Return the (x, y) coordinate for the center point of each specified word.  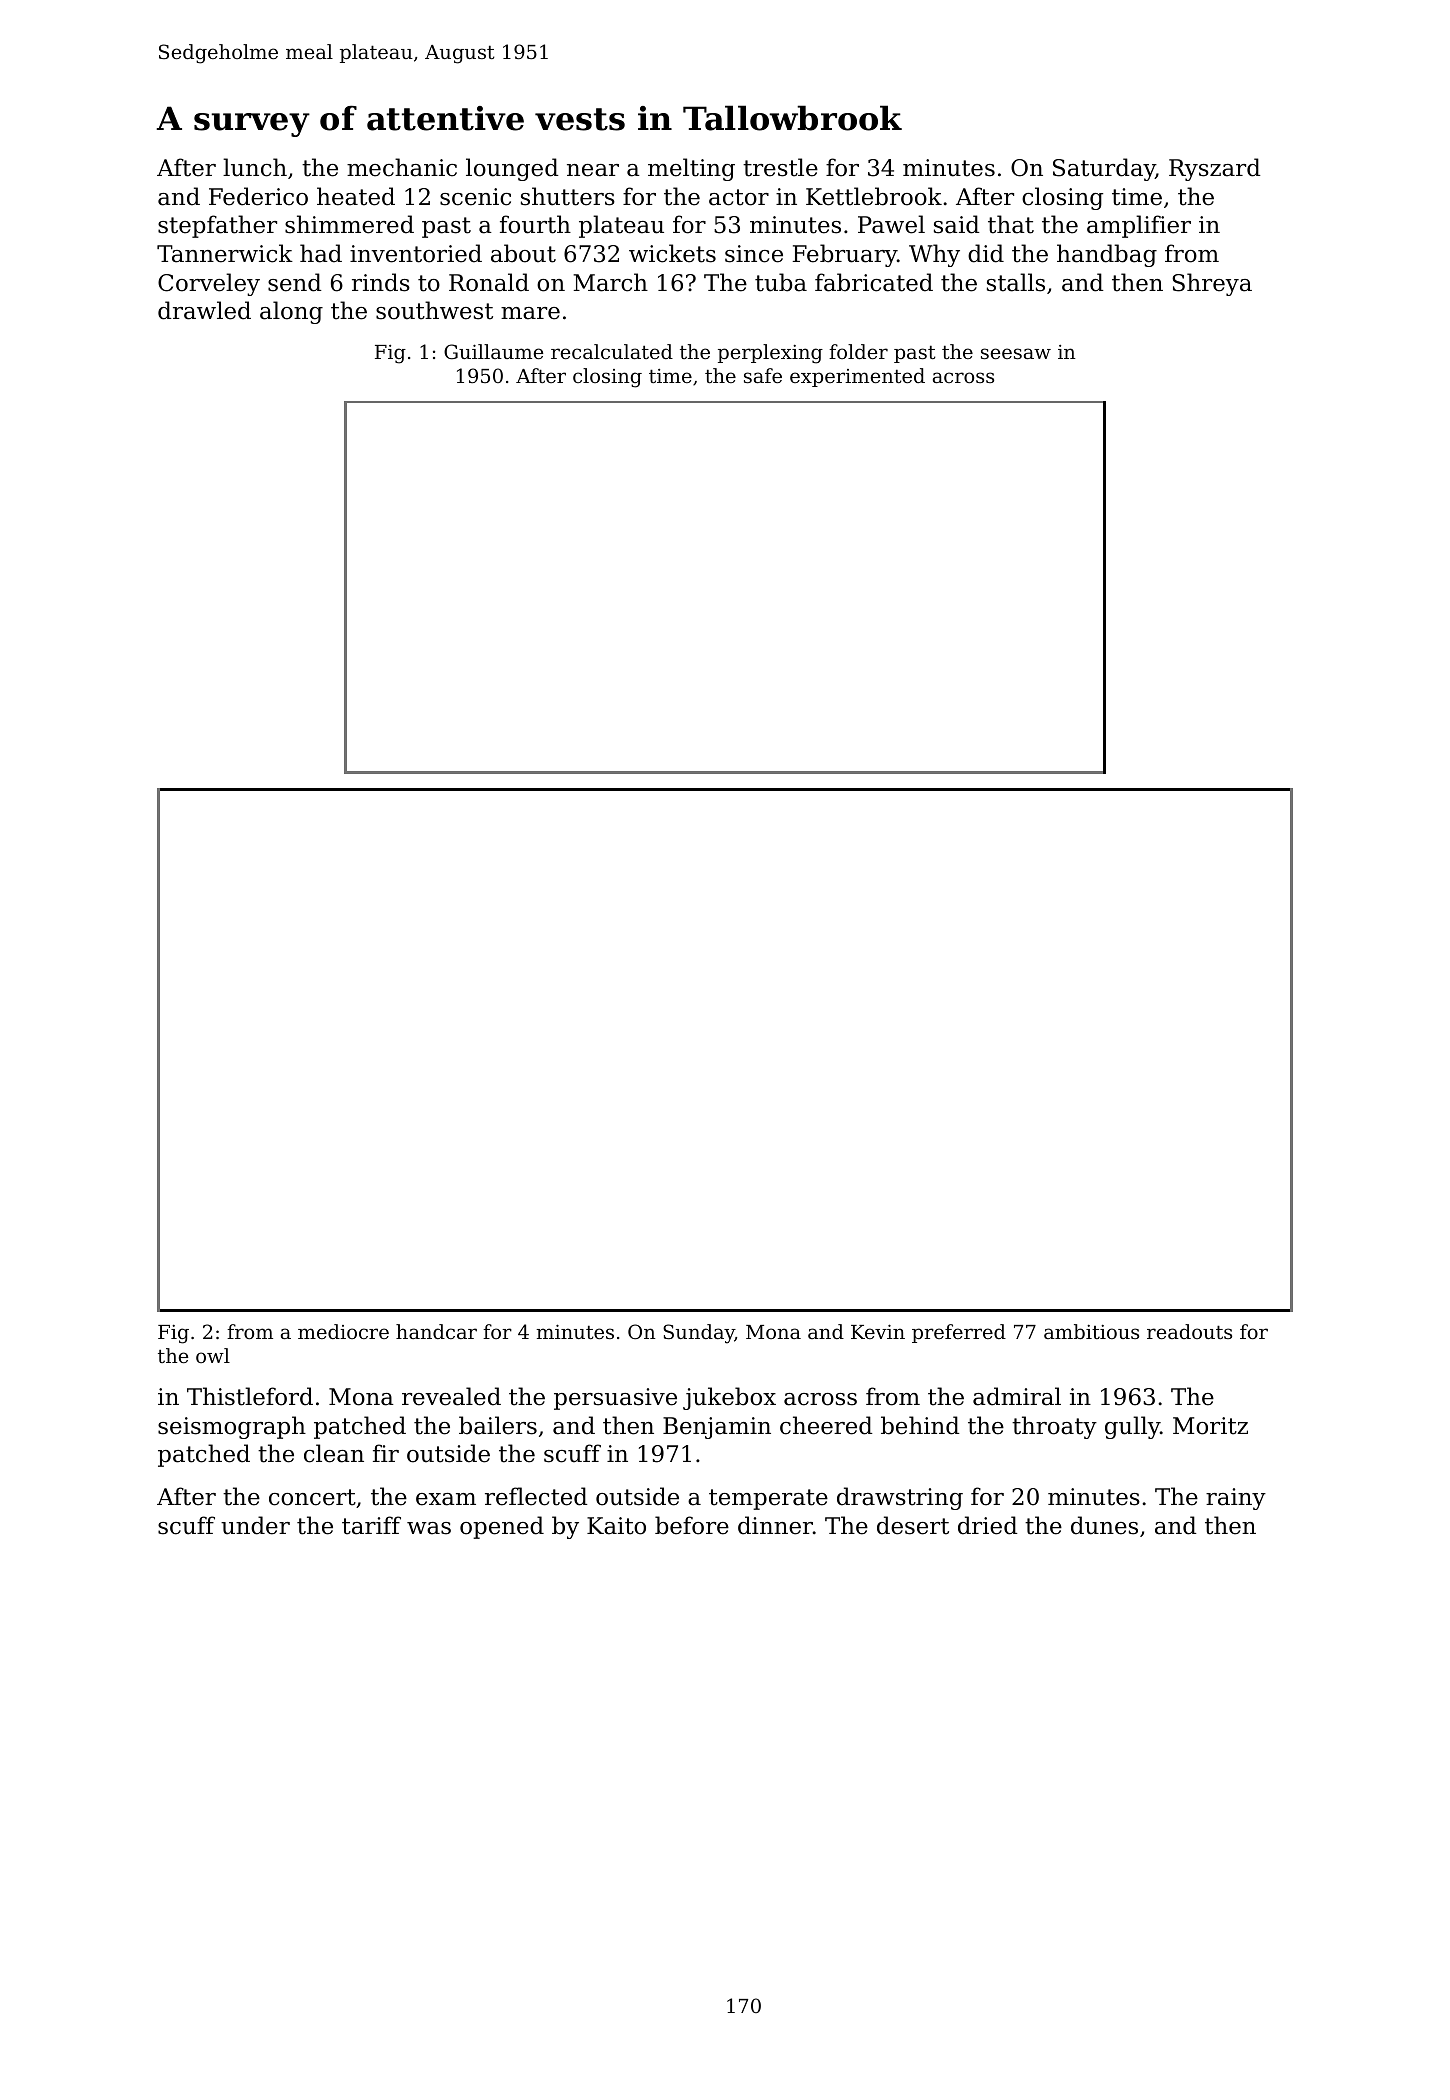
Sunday (699, 1334)
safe (763, 375)
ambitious (1091, 1331)
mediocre (343, 1331)
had (321, 253)
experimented (857, 377)
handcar (436, 1331)
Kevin (878, 1331)
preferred (959, 1333)
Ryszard (1215, 169)
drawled (204, 310)
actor (739, 197)
